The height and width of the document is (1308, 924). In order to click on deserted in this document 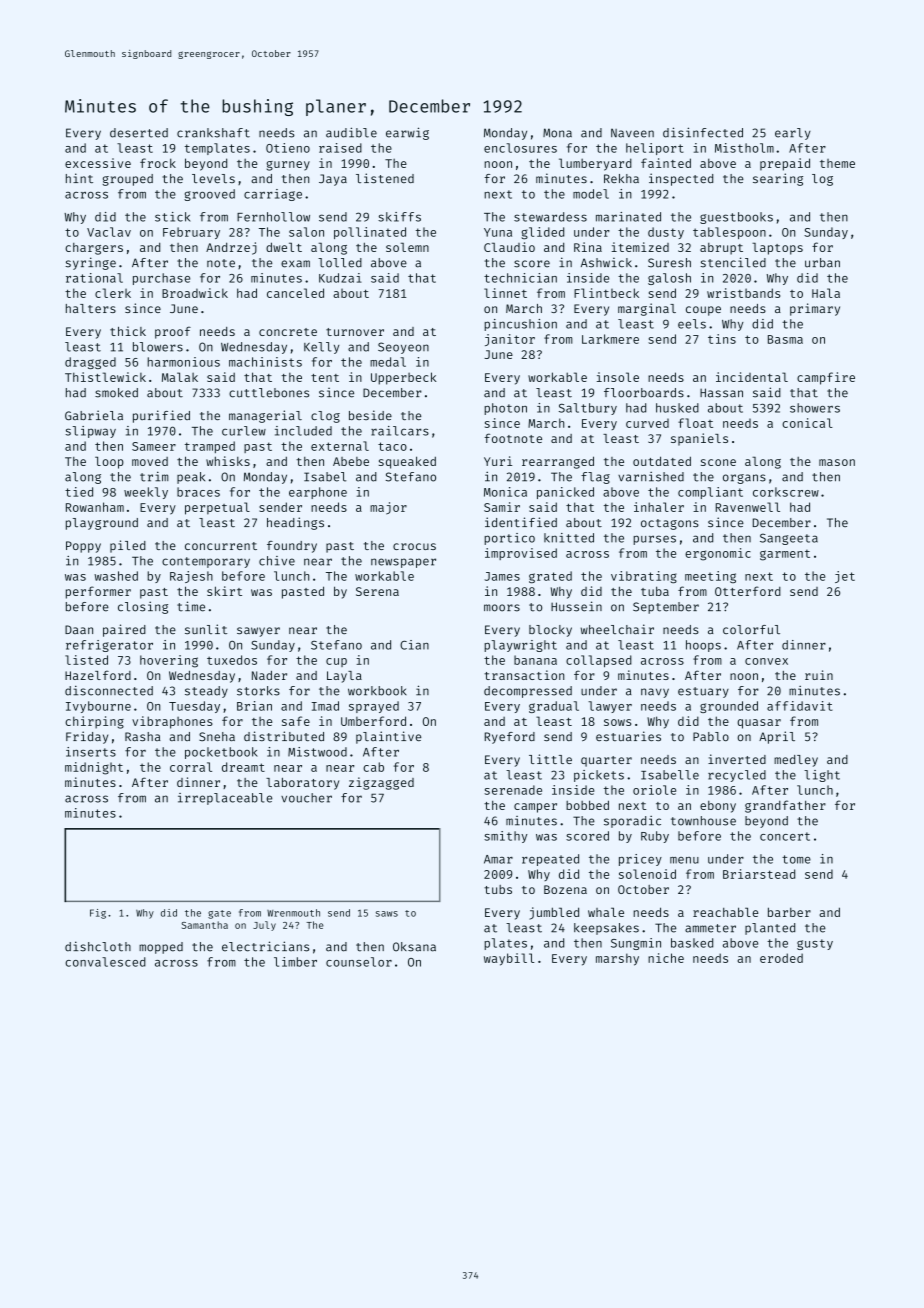, I will do `click(139, 133)`.
